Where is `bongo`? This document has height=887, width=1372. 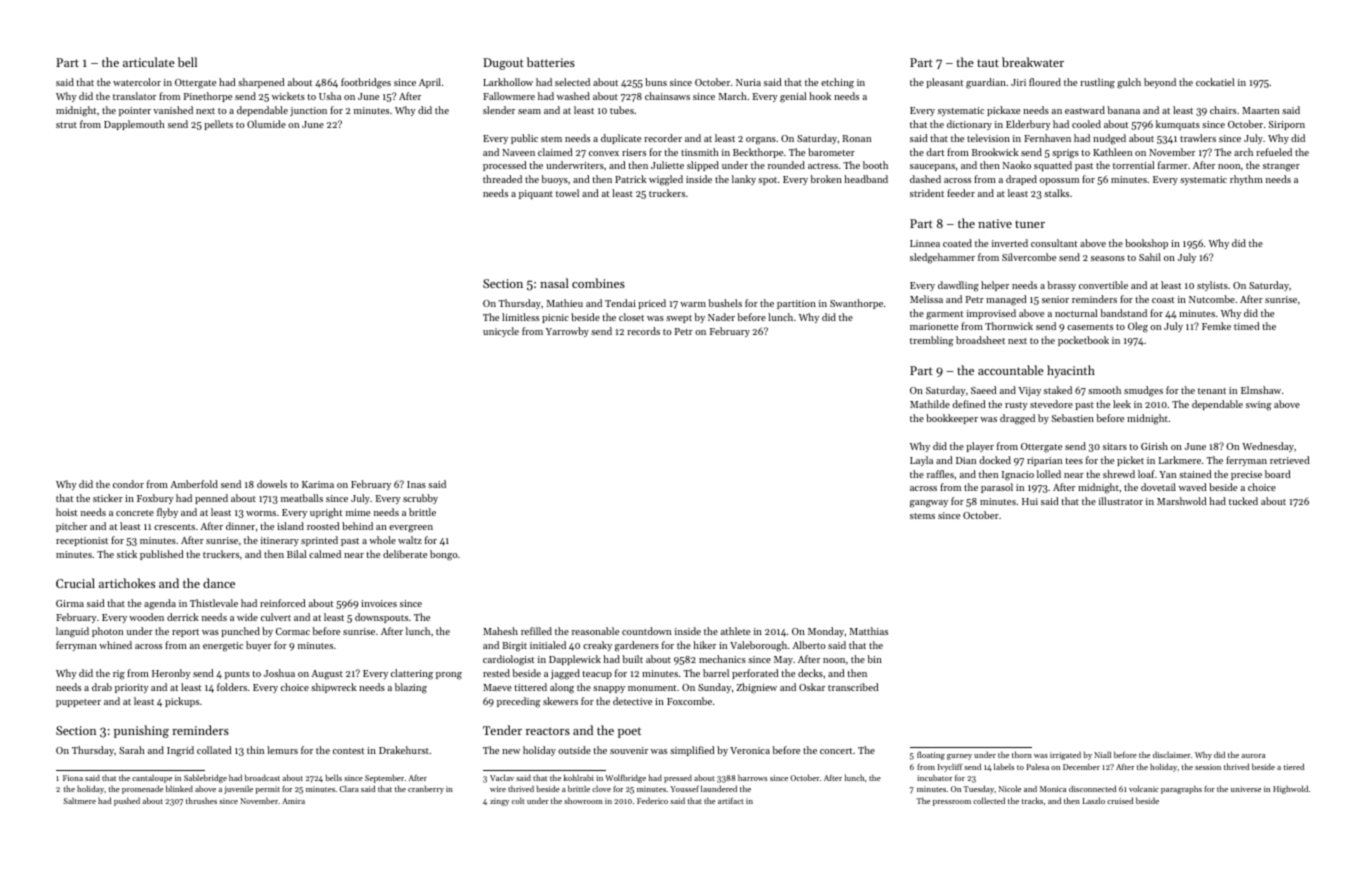
bongo is located at coordinates (444, 555).
